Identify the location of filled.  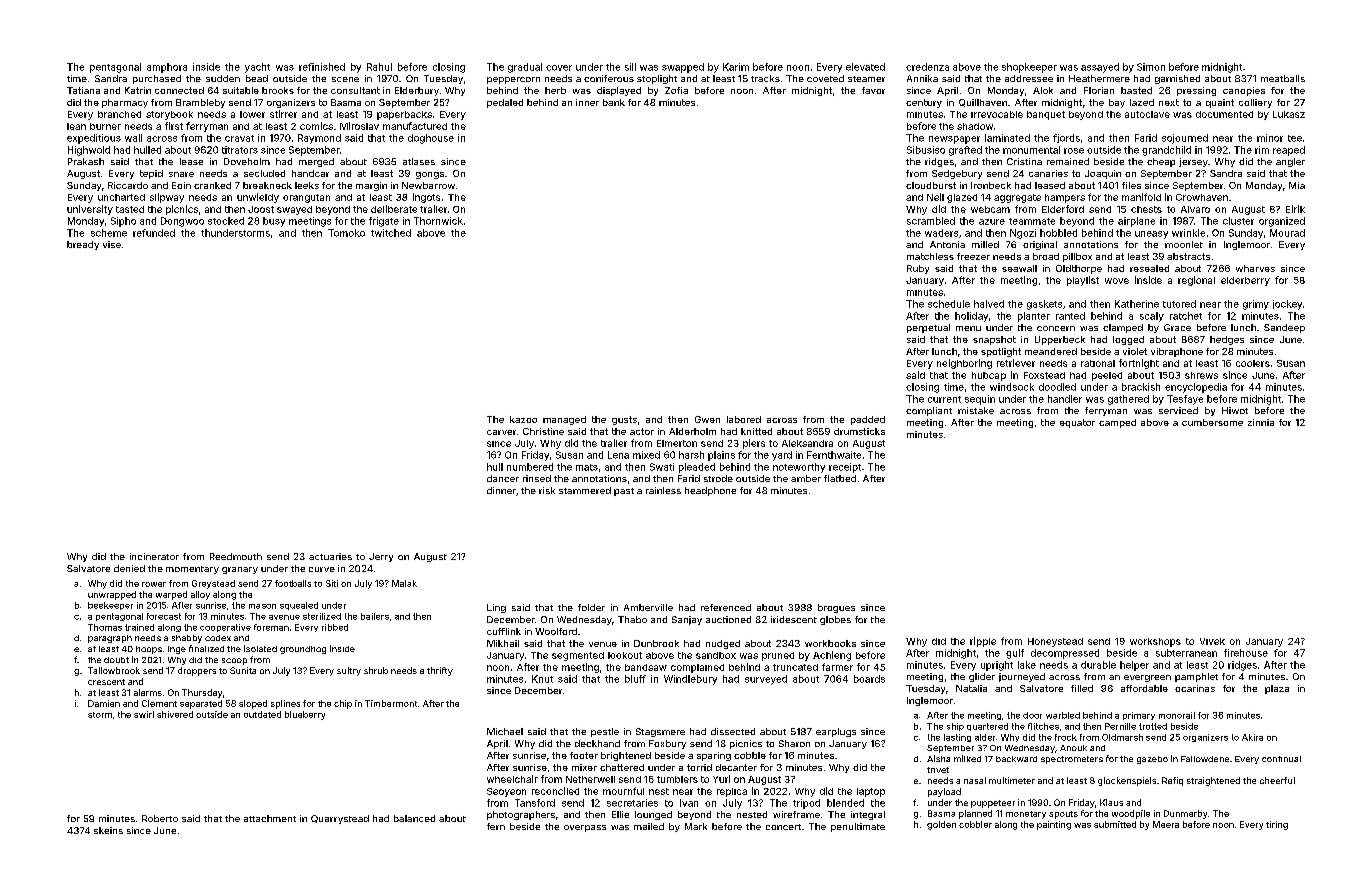
(1082, 688).
